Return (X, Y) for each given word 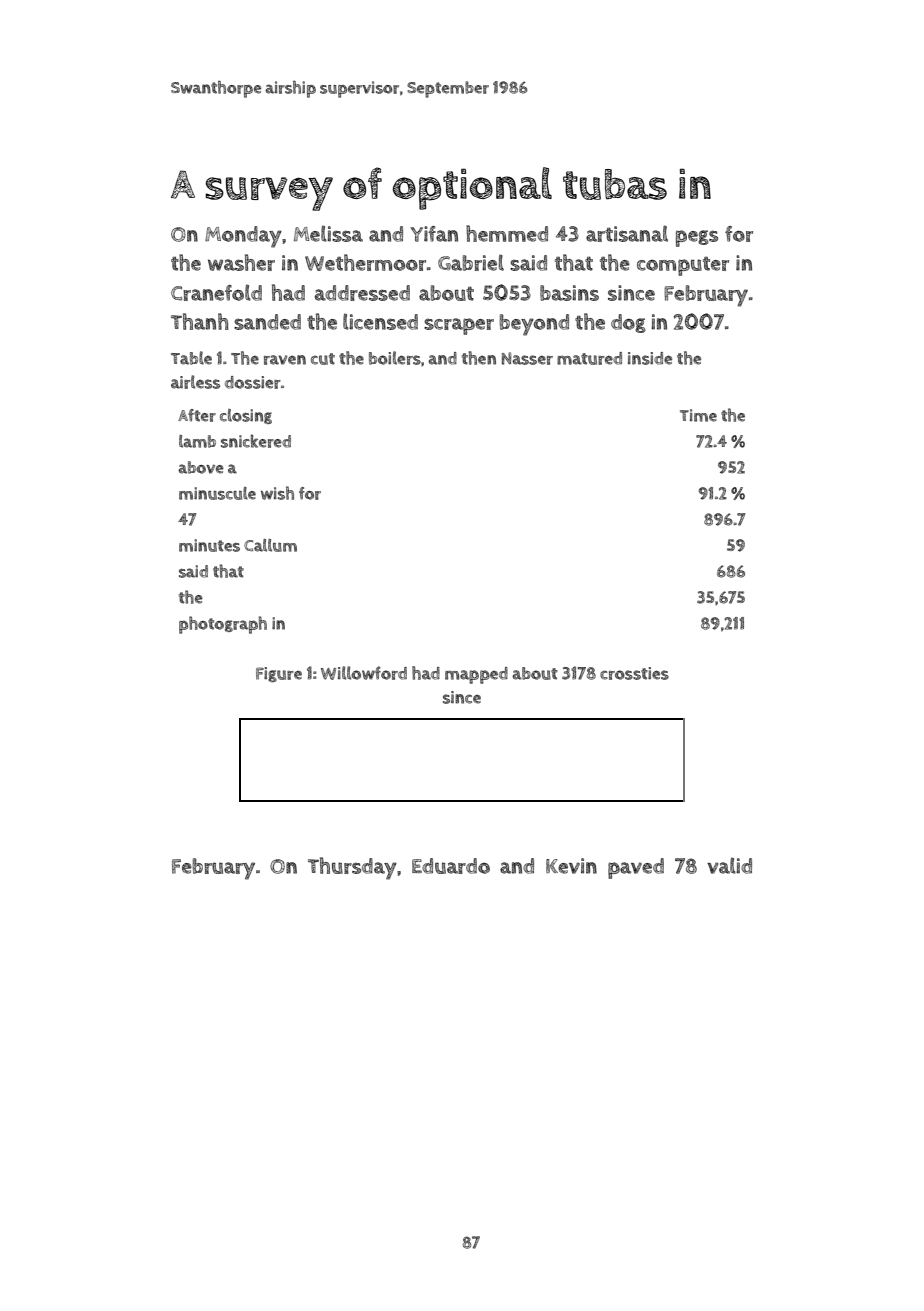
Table (191, 358)
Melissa (328, 233)
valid (729, 865)
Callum (270, 545)
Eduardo (451, 866)
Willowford (364, 673)
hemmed (507, 233)
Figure (279, 674)
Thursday (352, 868)
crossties (634, 673)
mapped (476, 675)
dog (628, 323)
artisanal (627, 233)
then (479, 358)
